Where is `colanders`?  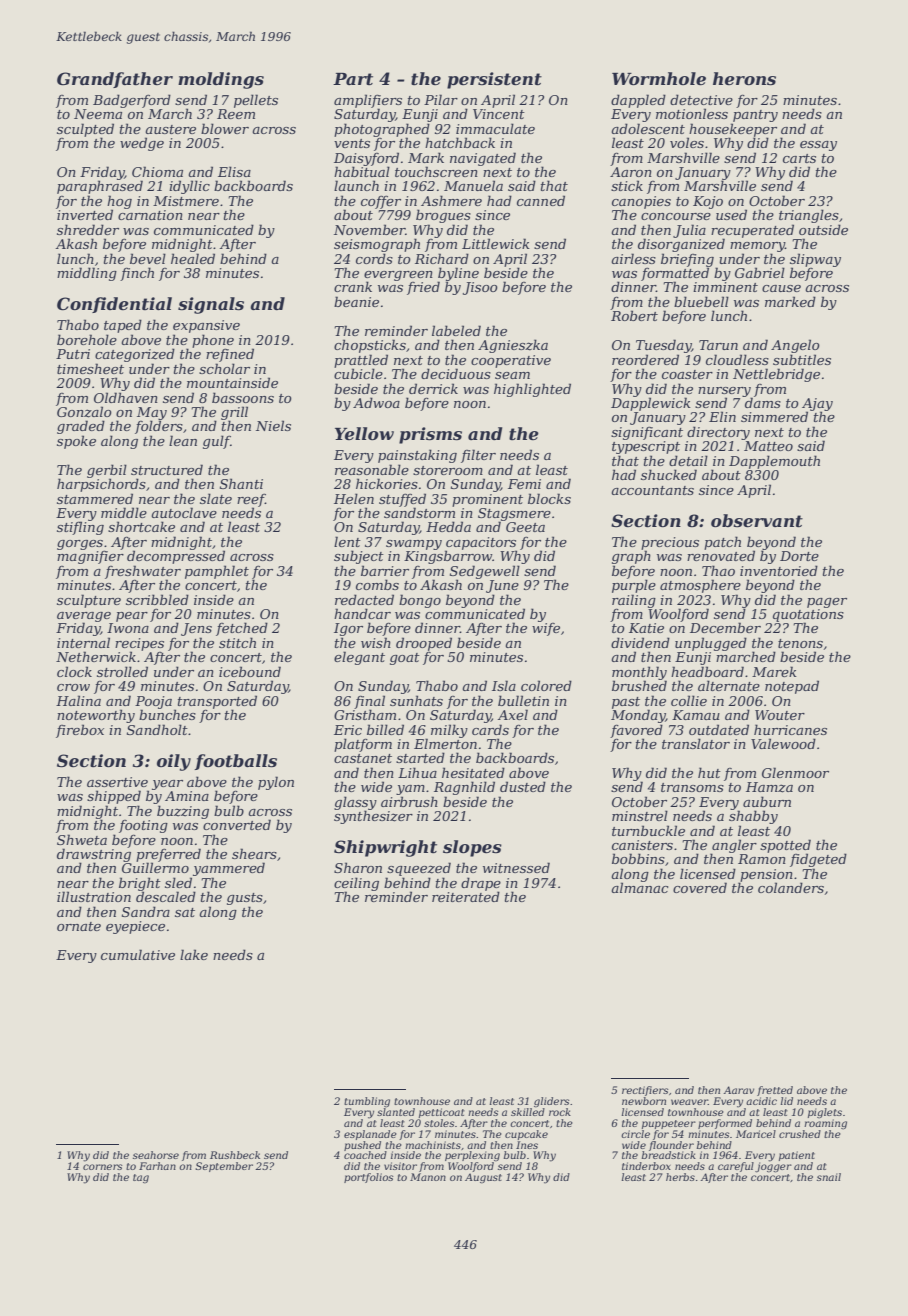 colanders is located at coordinates (791, 887).
